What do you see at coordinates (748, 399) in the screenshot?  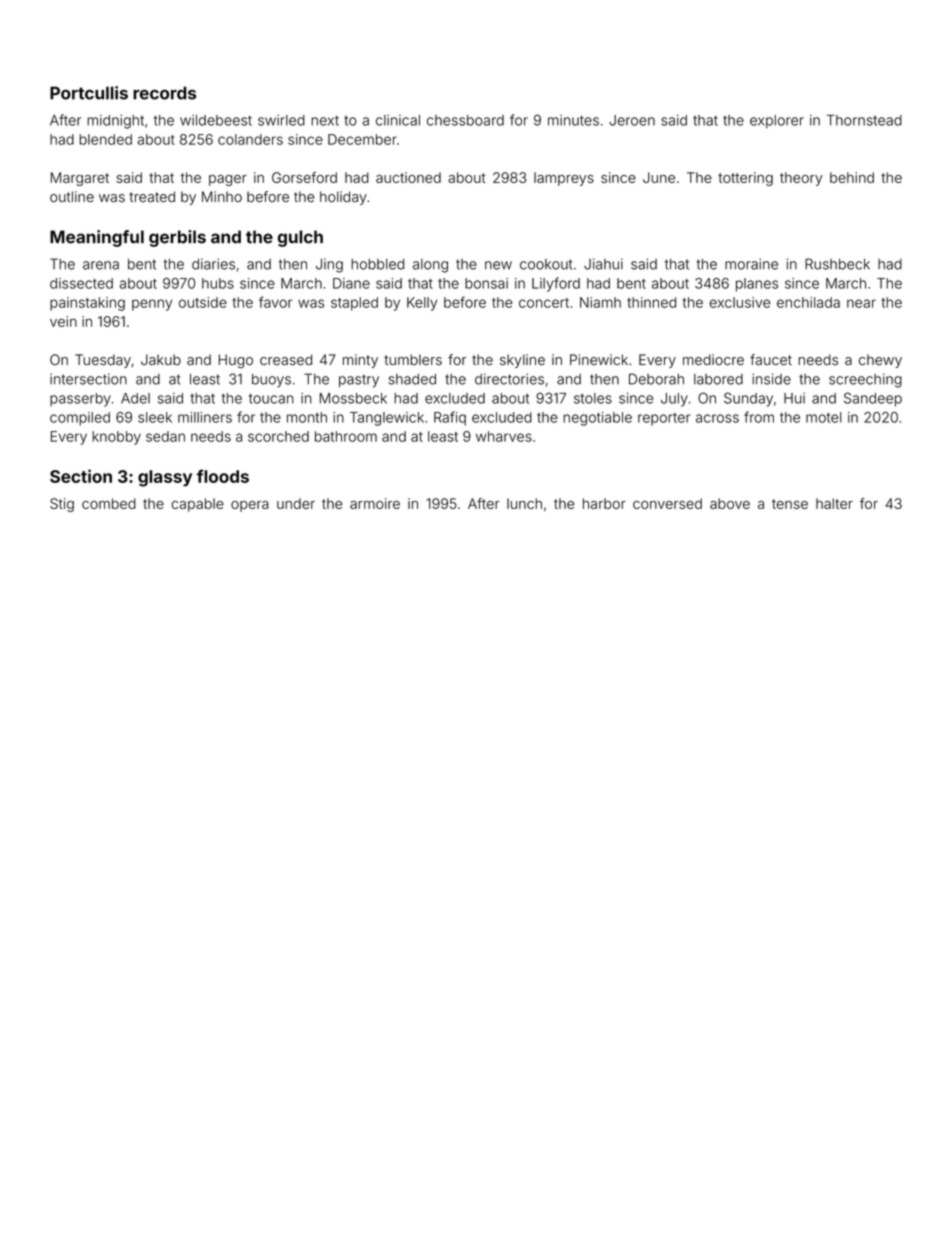 I see `Sunday` at bounding box center [748, 399].
